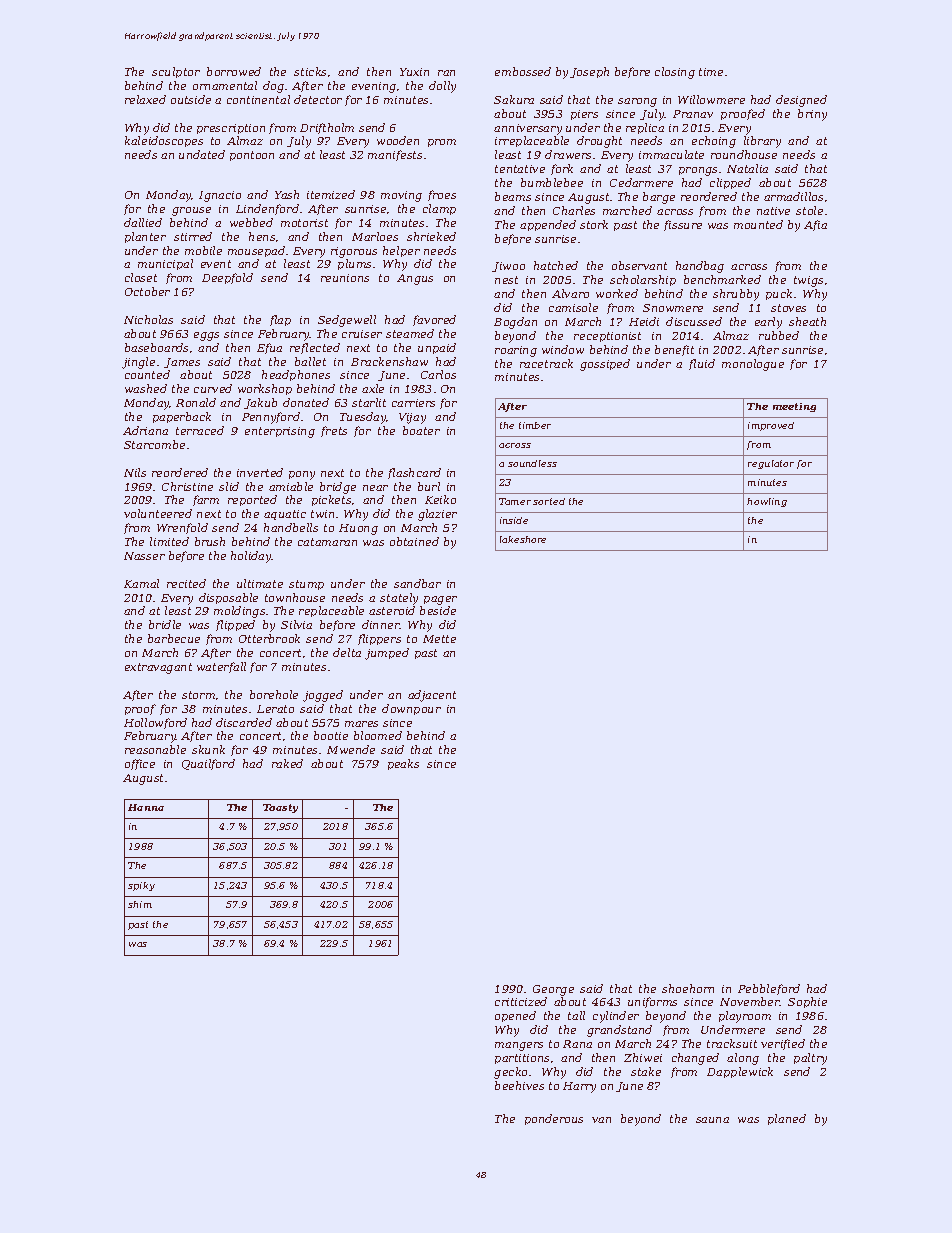 This screenshot has height=1233, width=952. I want to click on froes, so click(442, 195).
